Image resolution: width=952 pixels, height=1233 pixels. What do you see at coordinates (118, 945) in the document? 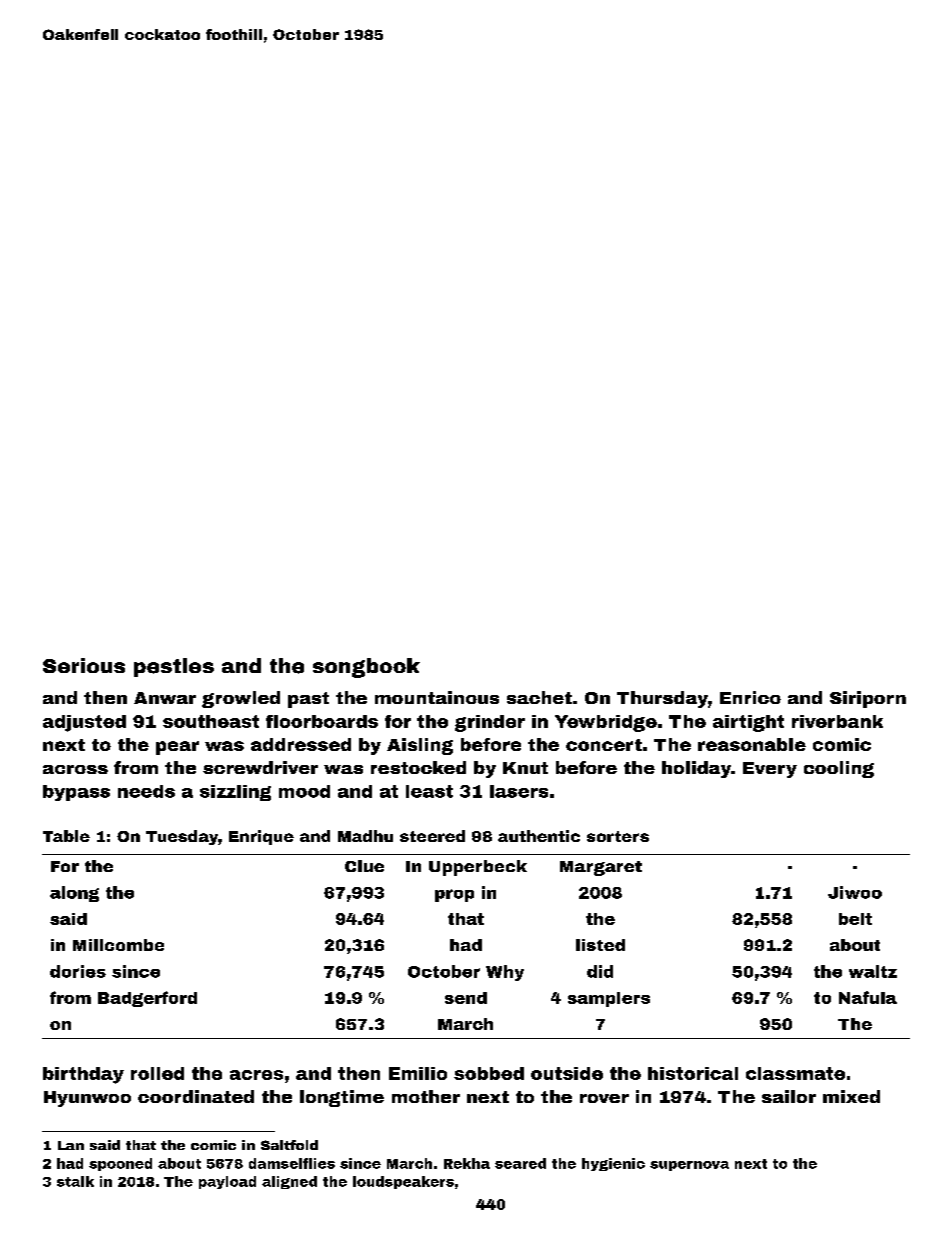
I see `Millcombe` at bounding box center [118, 945].
